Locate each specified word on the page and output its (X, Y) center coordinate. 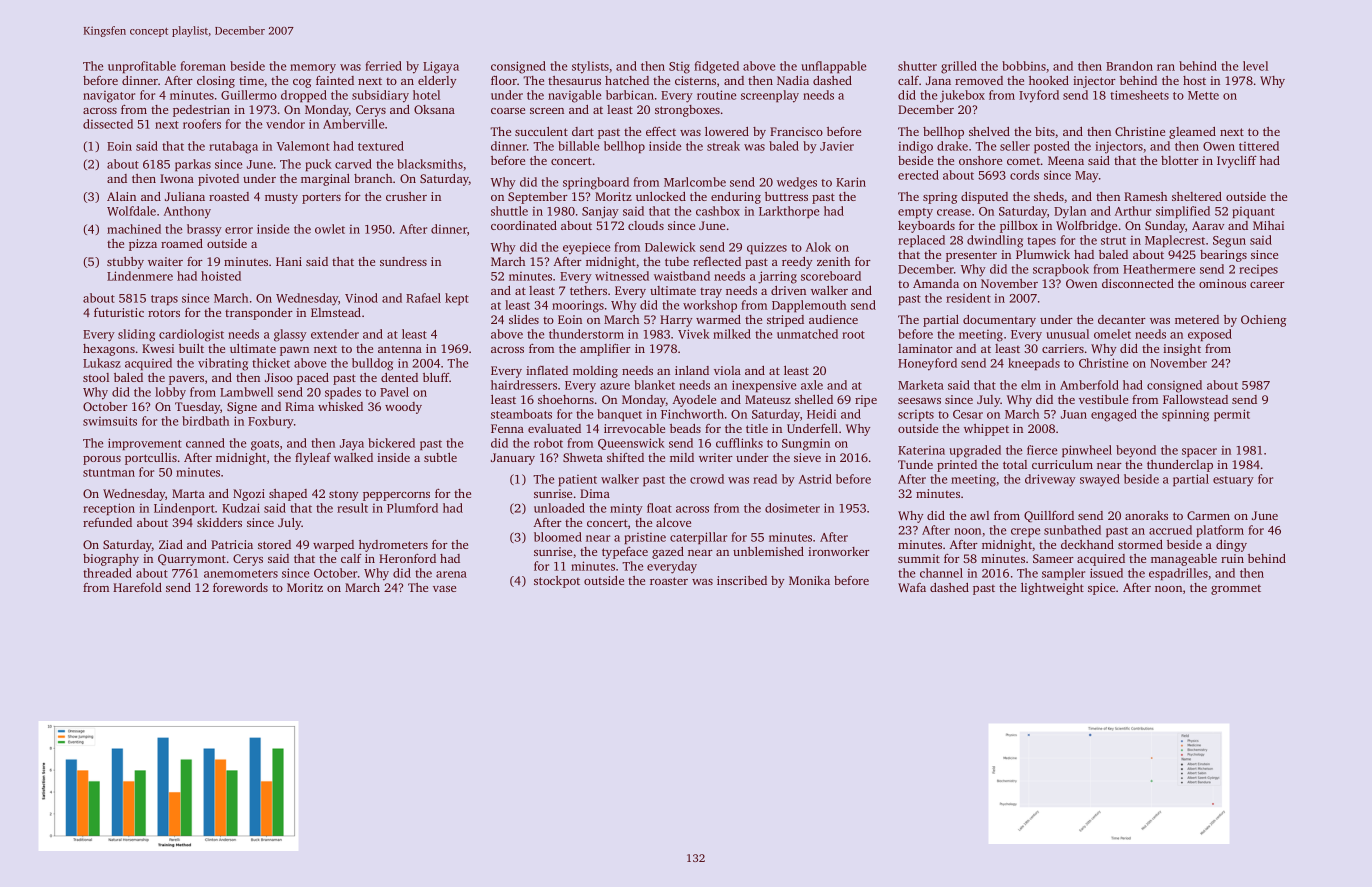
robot (548, 443)
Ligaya (441, 67)
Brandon (1129, 66)
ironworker (839, 551)
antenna (400, 349)
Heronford (407, 558)
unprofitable (142, 67)
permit (1232, 415)
